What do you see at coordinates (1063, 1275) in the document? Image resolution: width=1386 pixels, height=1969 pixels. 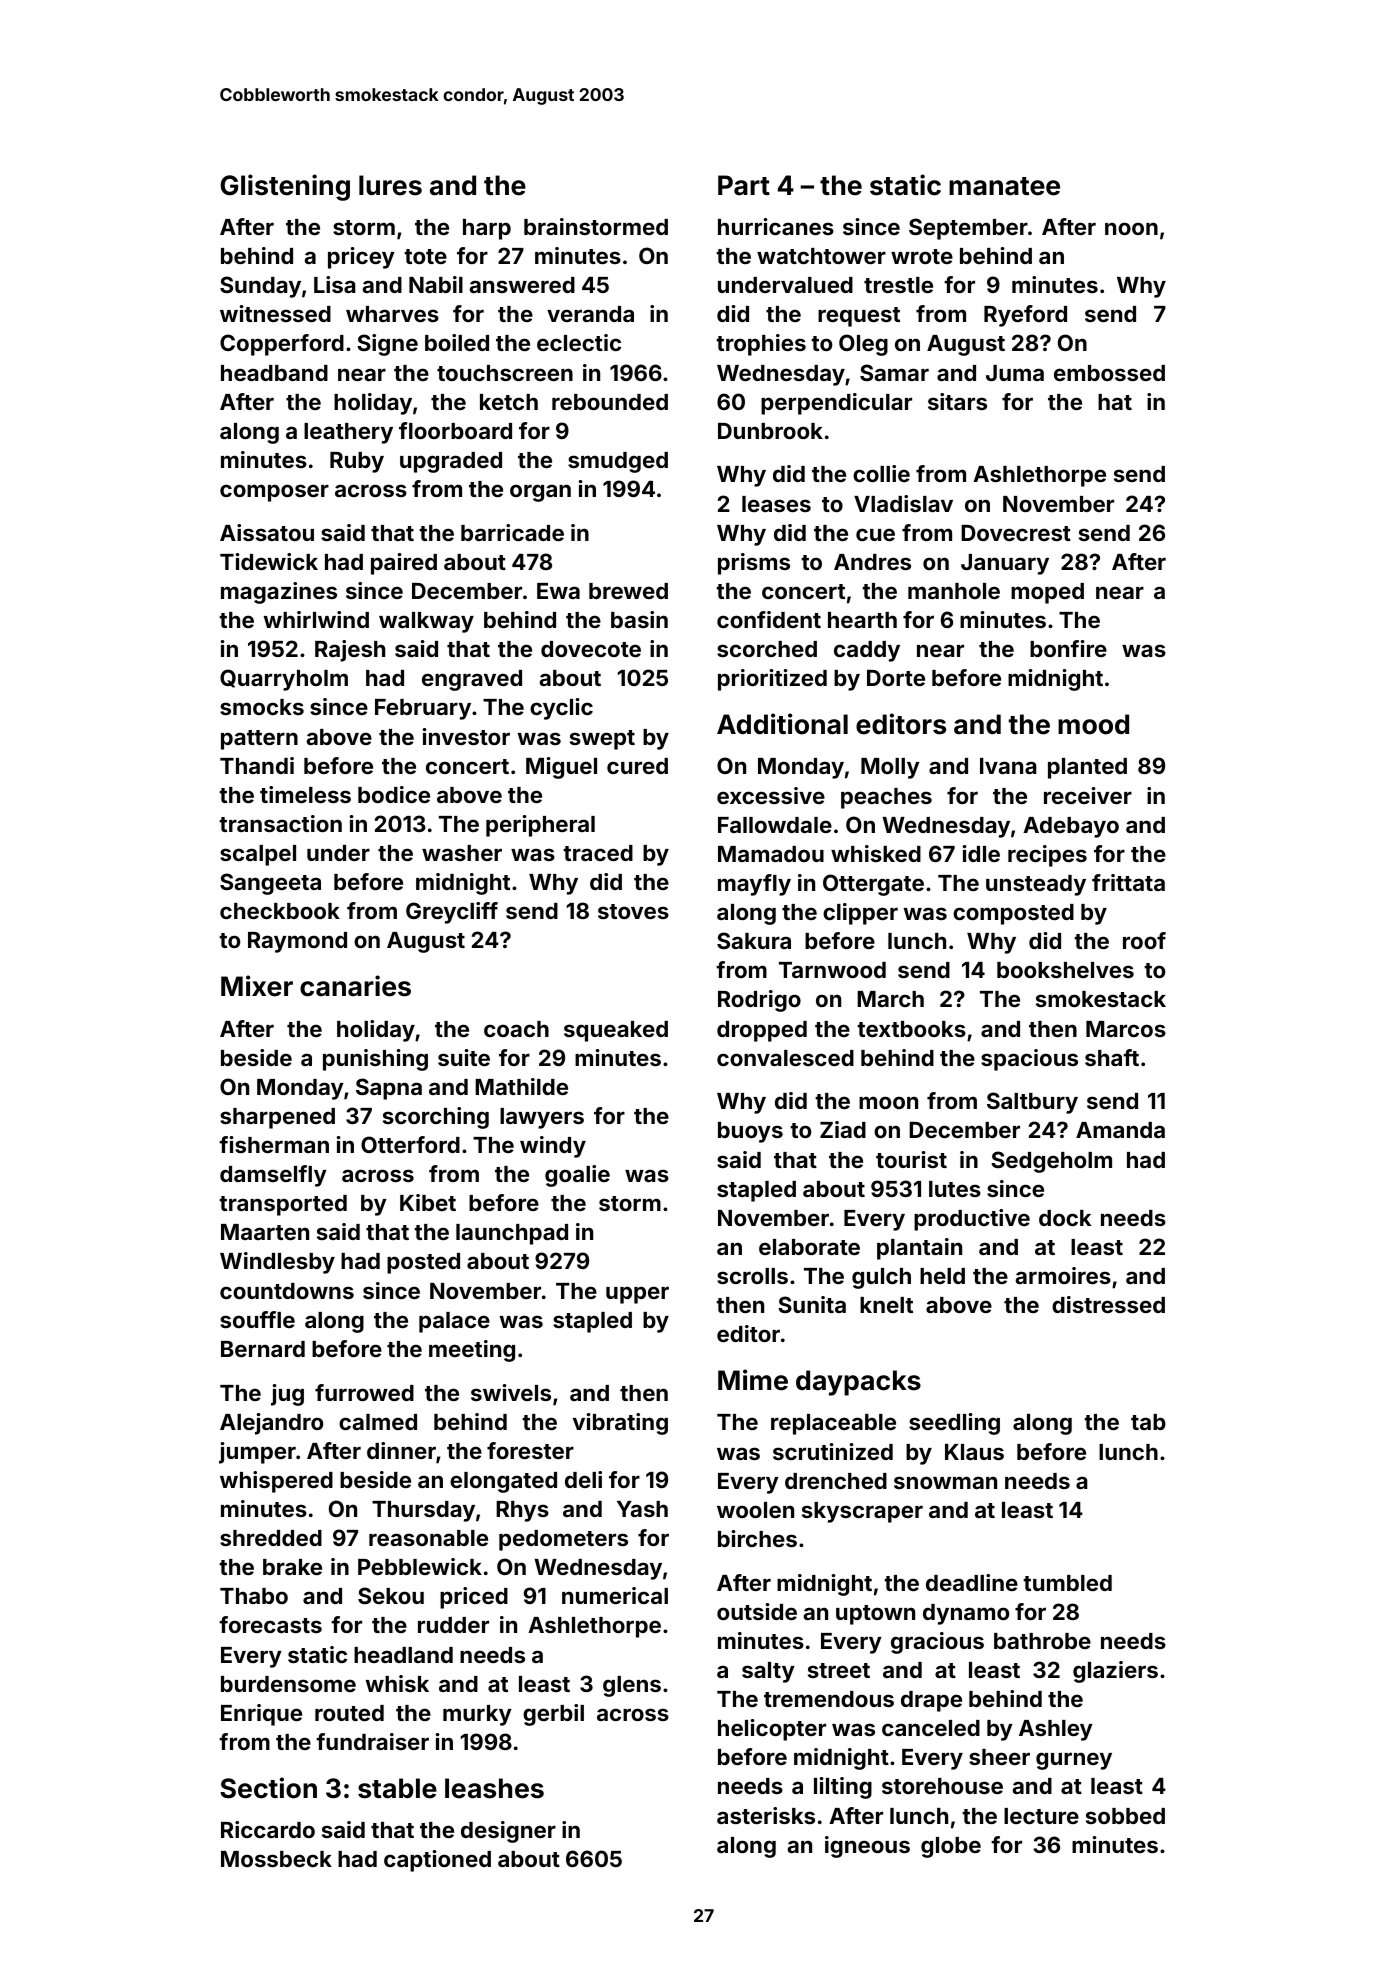 I see `armoires` at bounding box center [1063, 1275].
